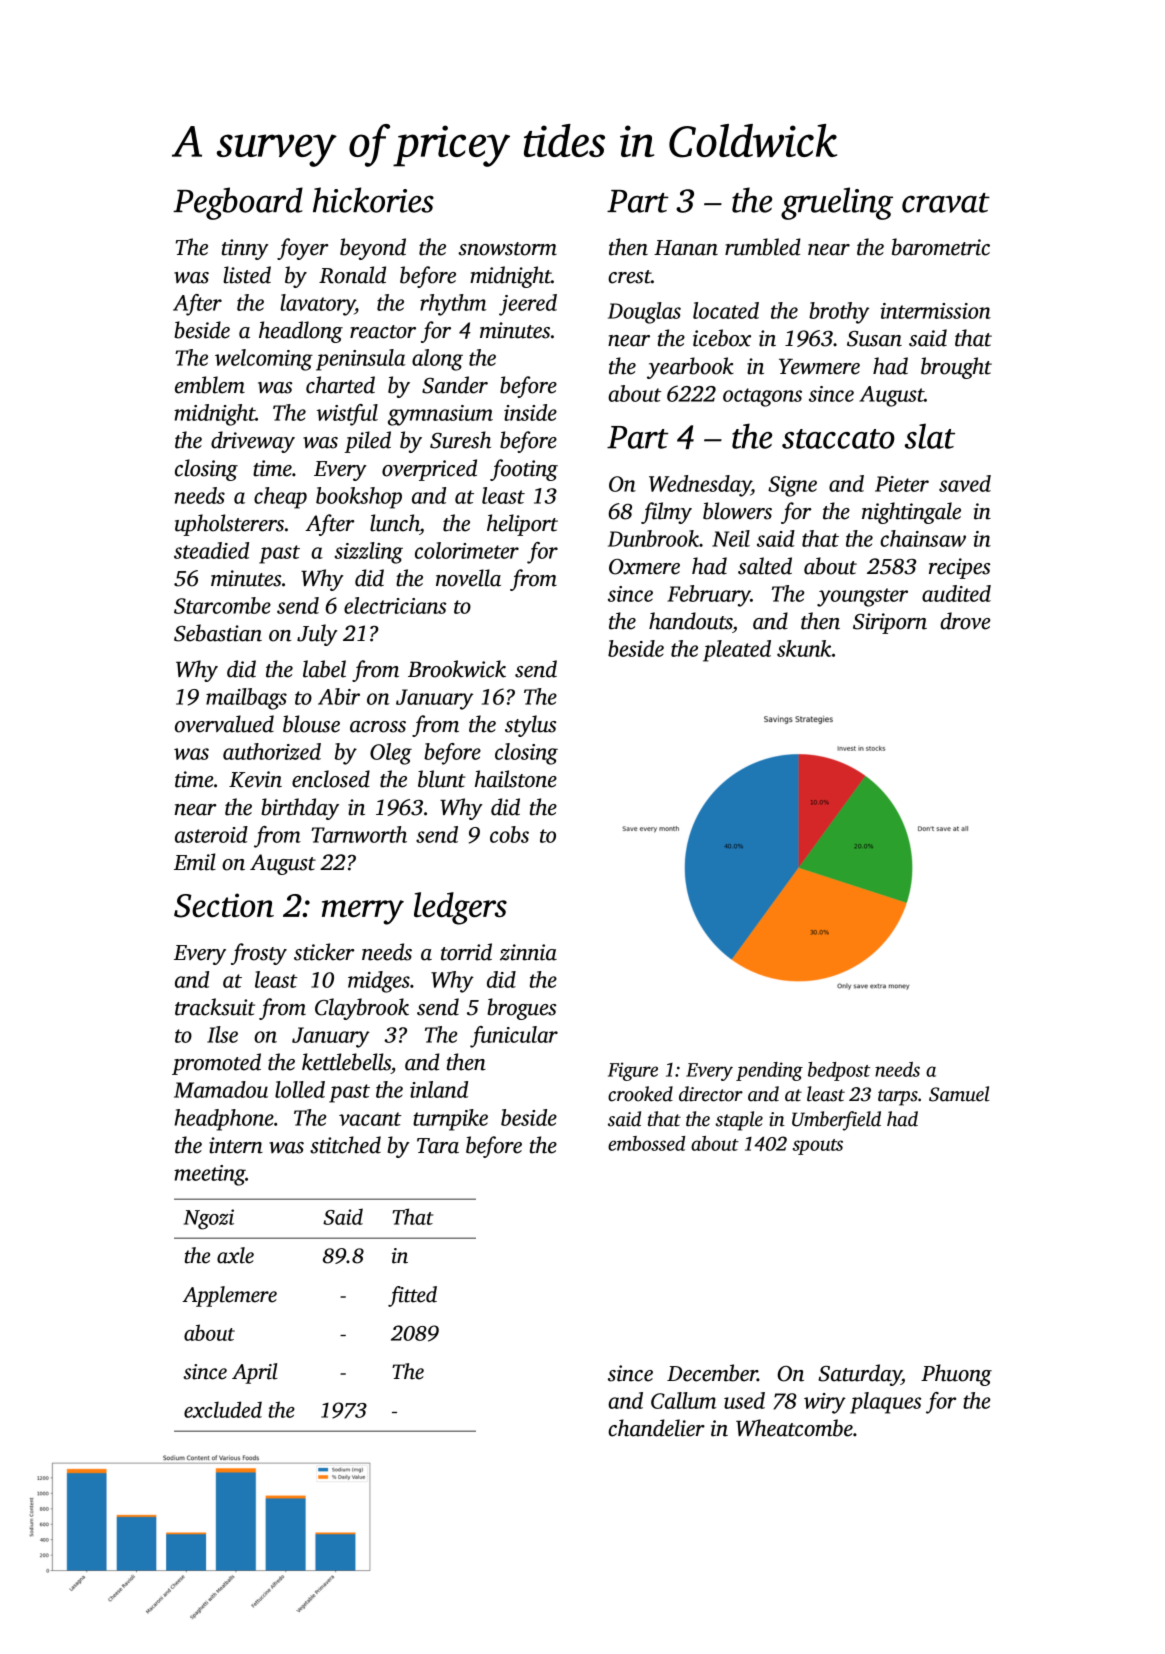  I want to click on Section, so click(224, 905).
